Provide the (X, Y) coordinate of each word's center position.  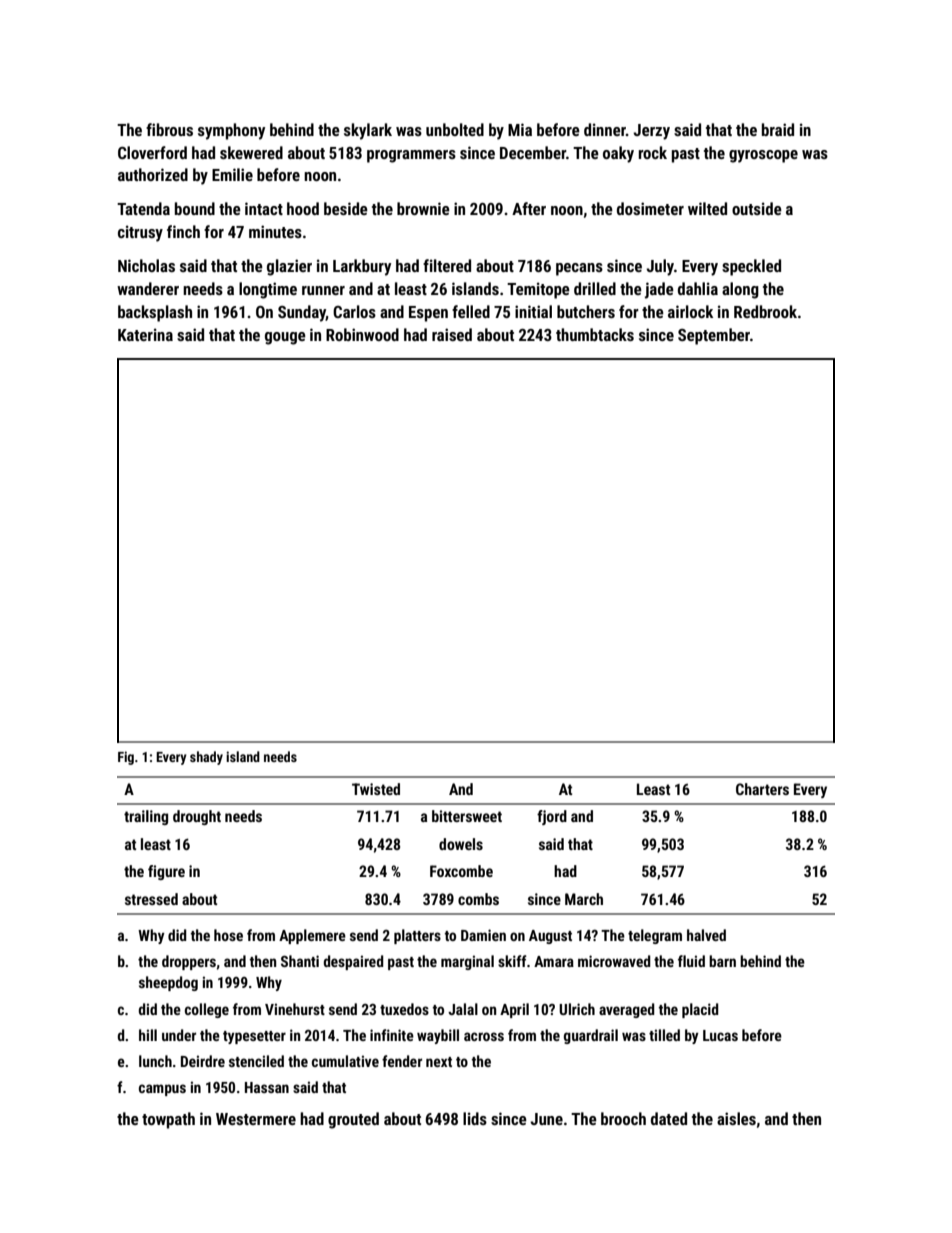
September (714, 336)
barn (722, 961)
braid (778, 129)
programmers (411, 156)
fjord (552, 817)
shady (206, 758)
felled (471, 311)
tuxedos (404, 1009)
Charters (762, 789)
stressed (151, 899)
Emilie (232, 174)
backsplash (155, 313)
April (514, 1010)
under (179, 1035)
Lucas (720, 1035)
